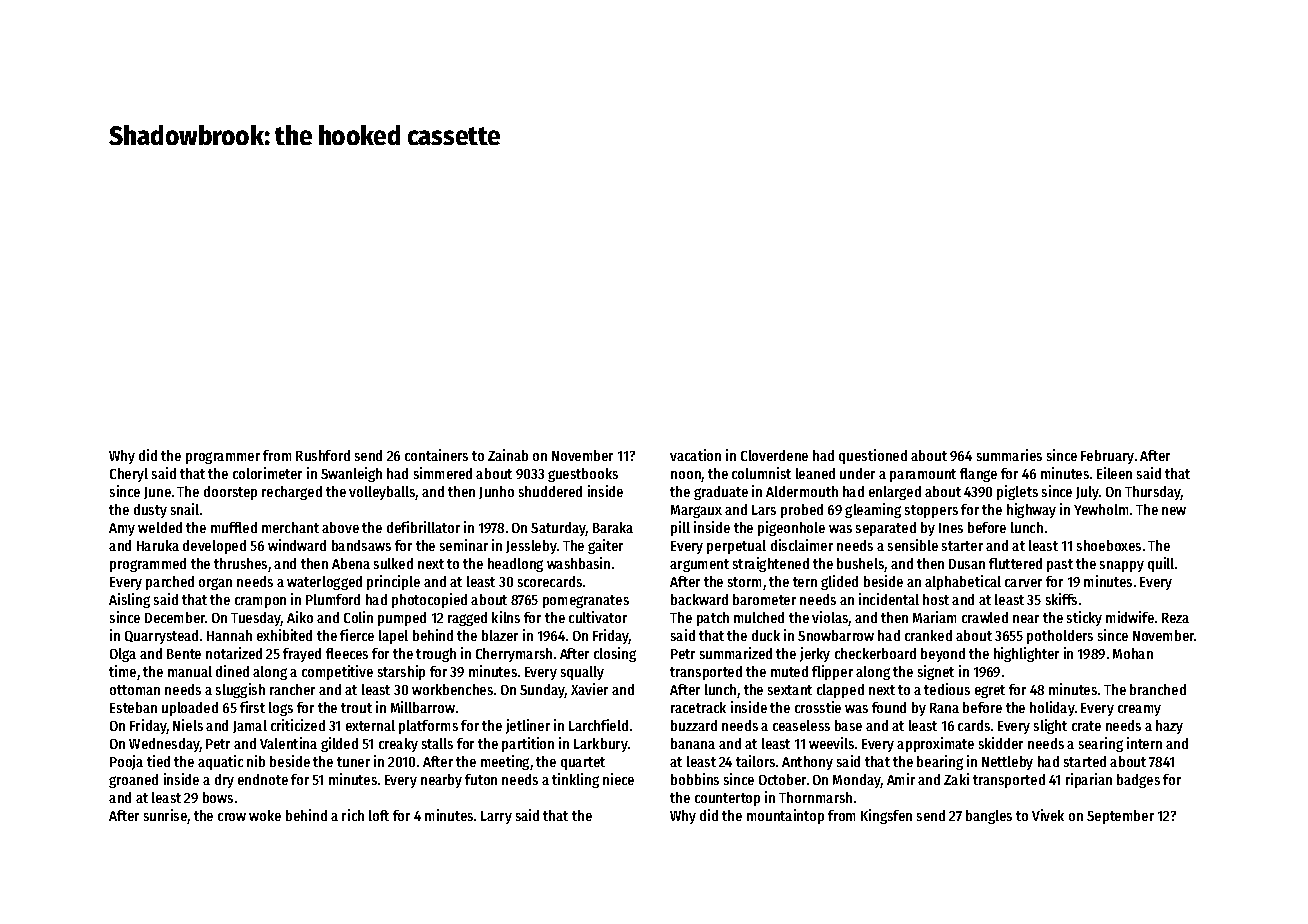 This image has height=924, width=1308. I want to click on Jessleby, so click(531, 547).
